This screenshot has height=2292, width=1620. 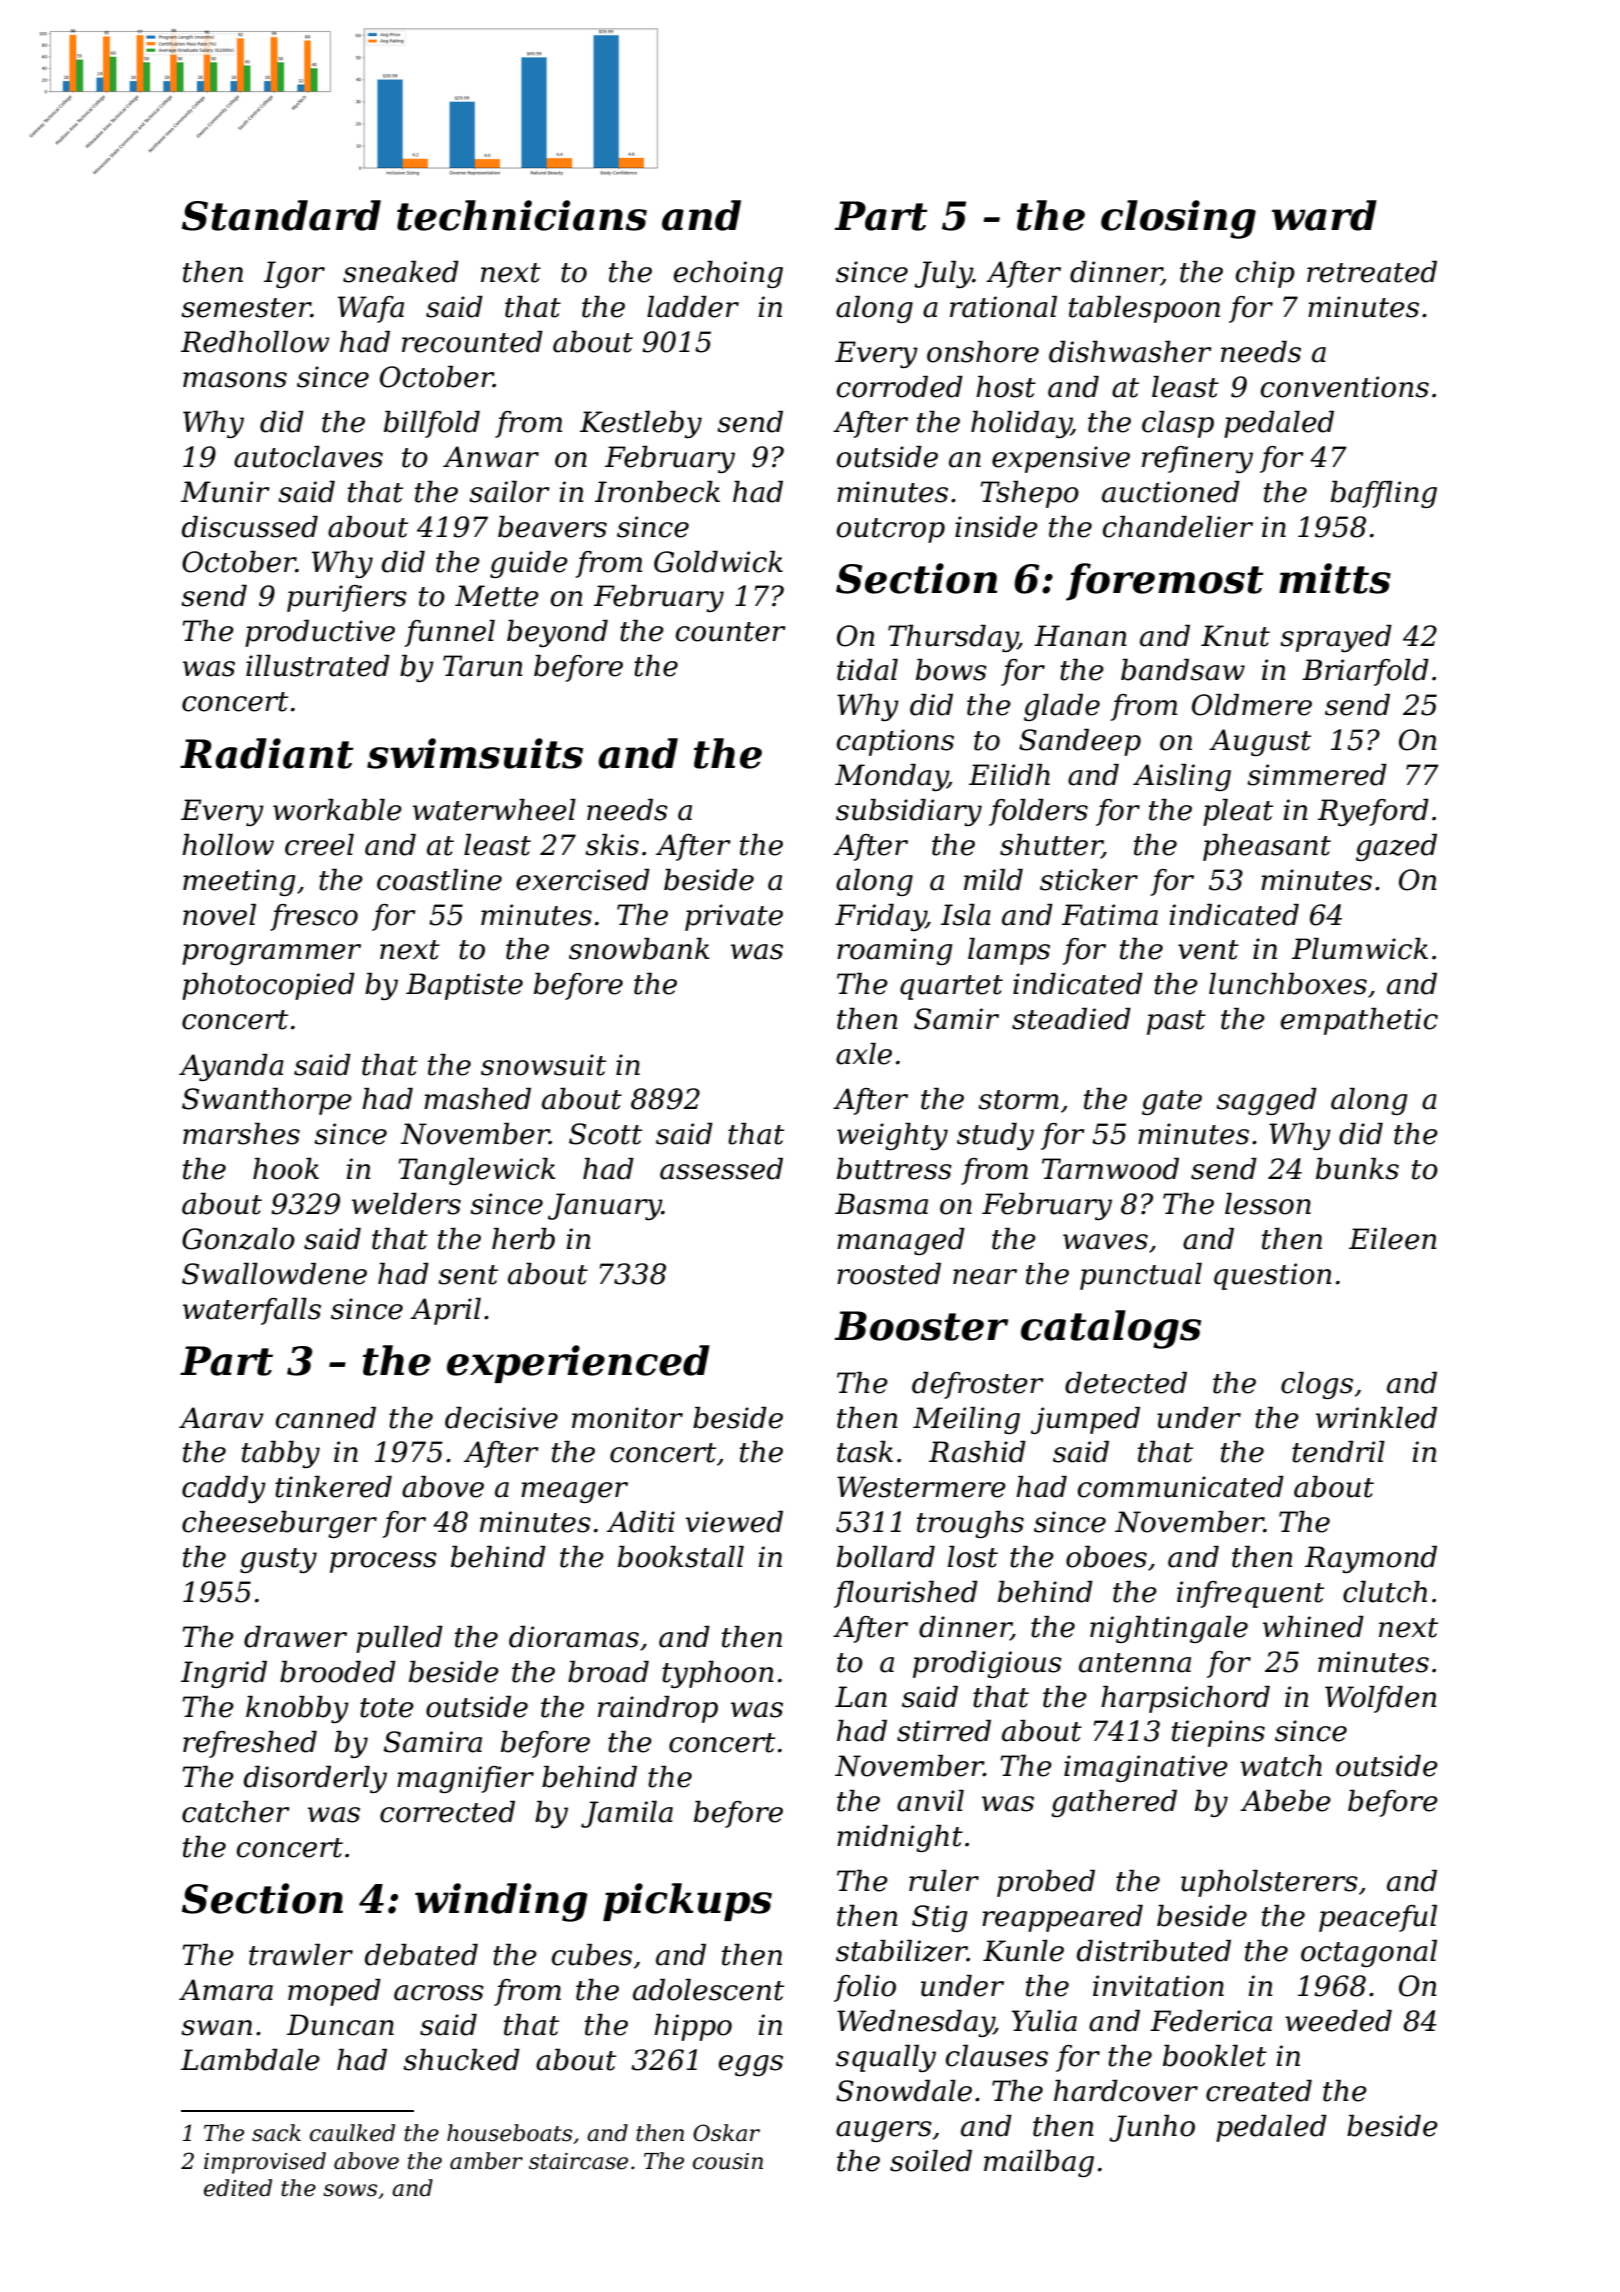 What do you see at coordinates (721, 1169) in the screenshot?
I see `assessed` at bounding box center [721, 1169].
